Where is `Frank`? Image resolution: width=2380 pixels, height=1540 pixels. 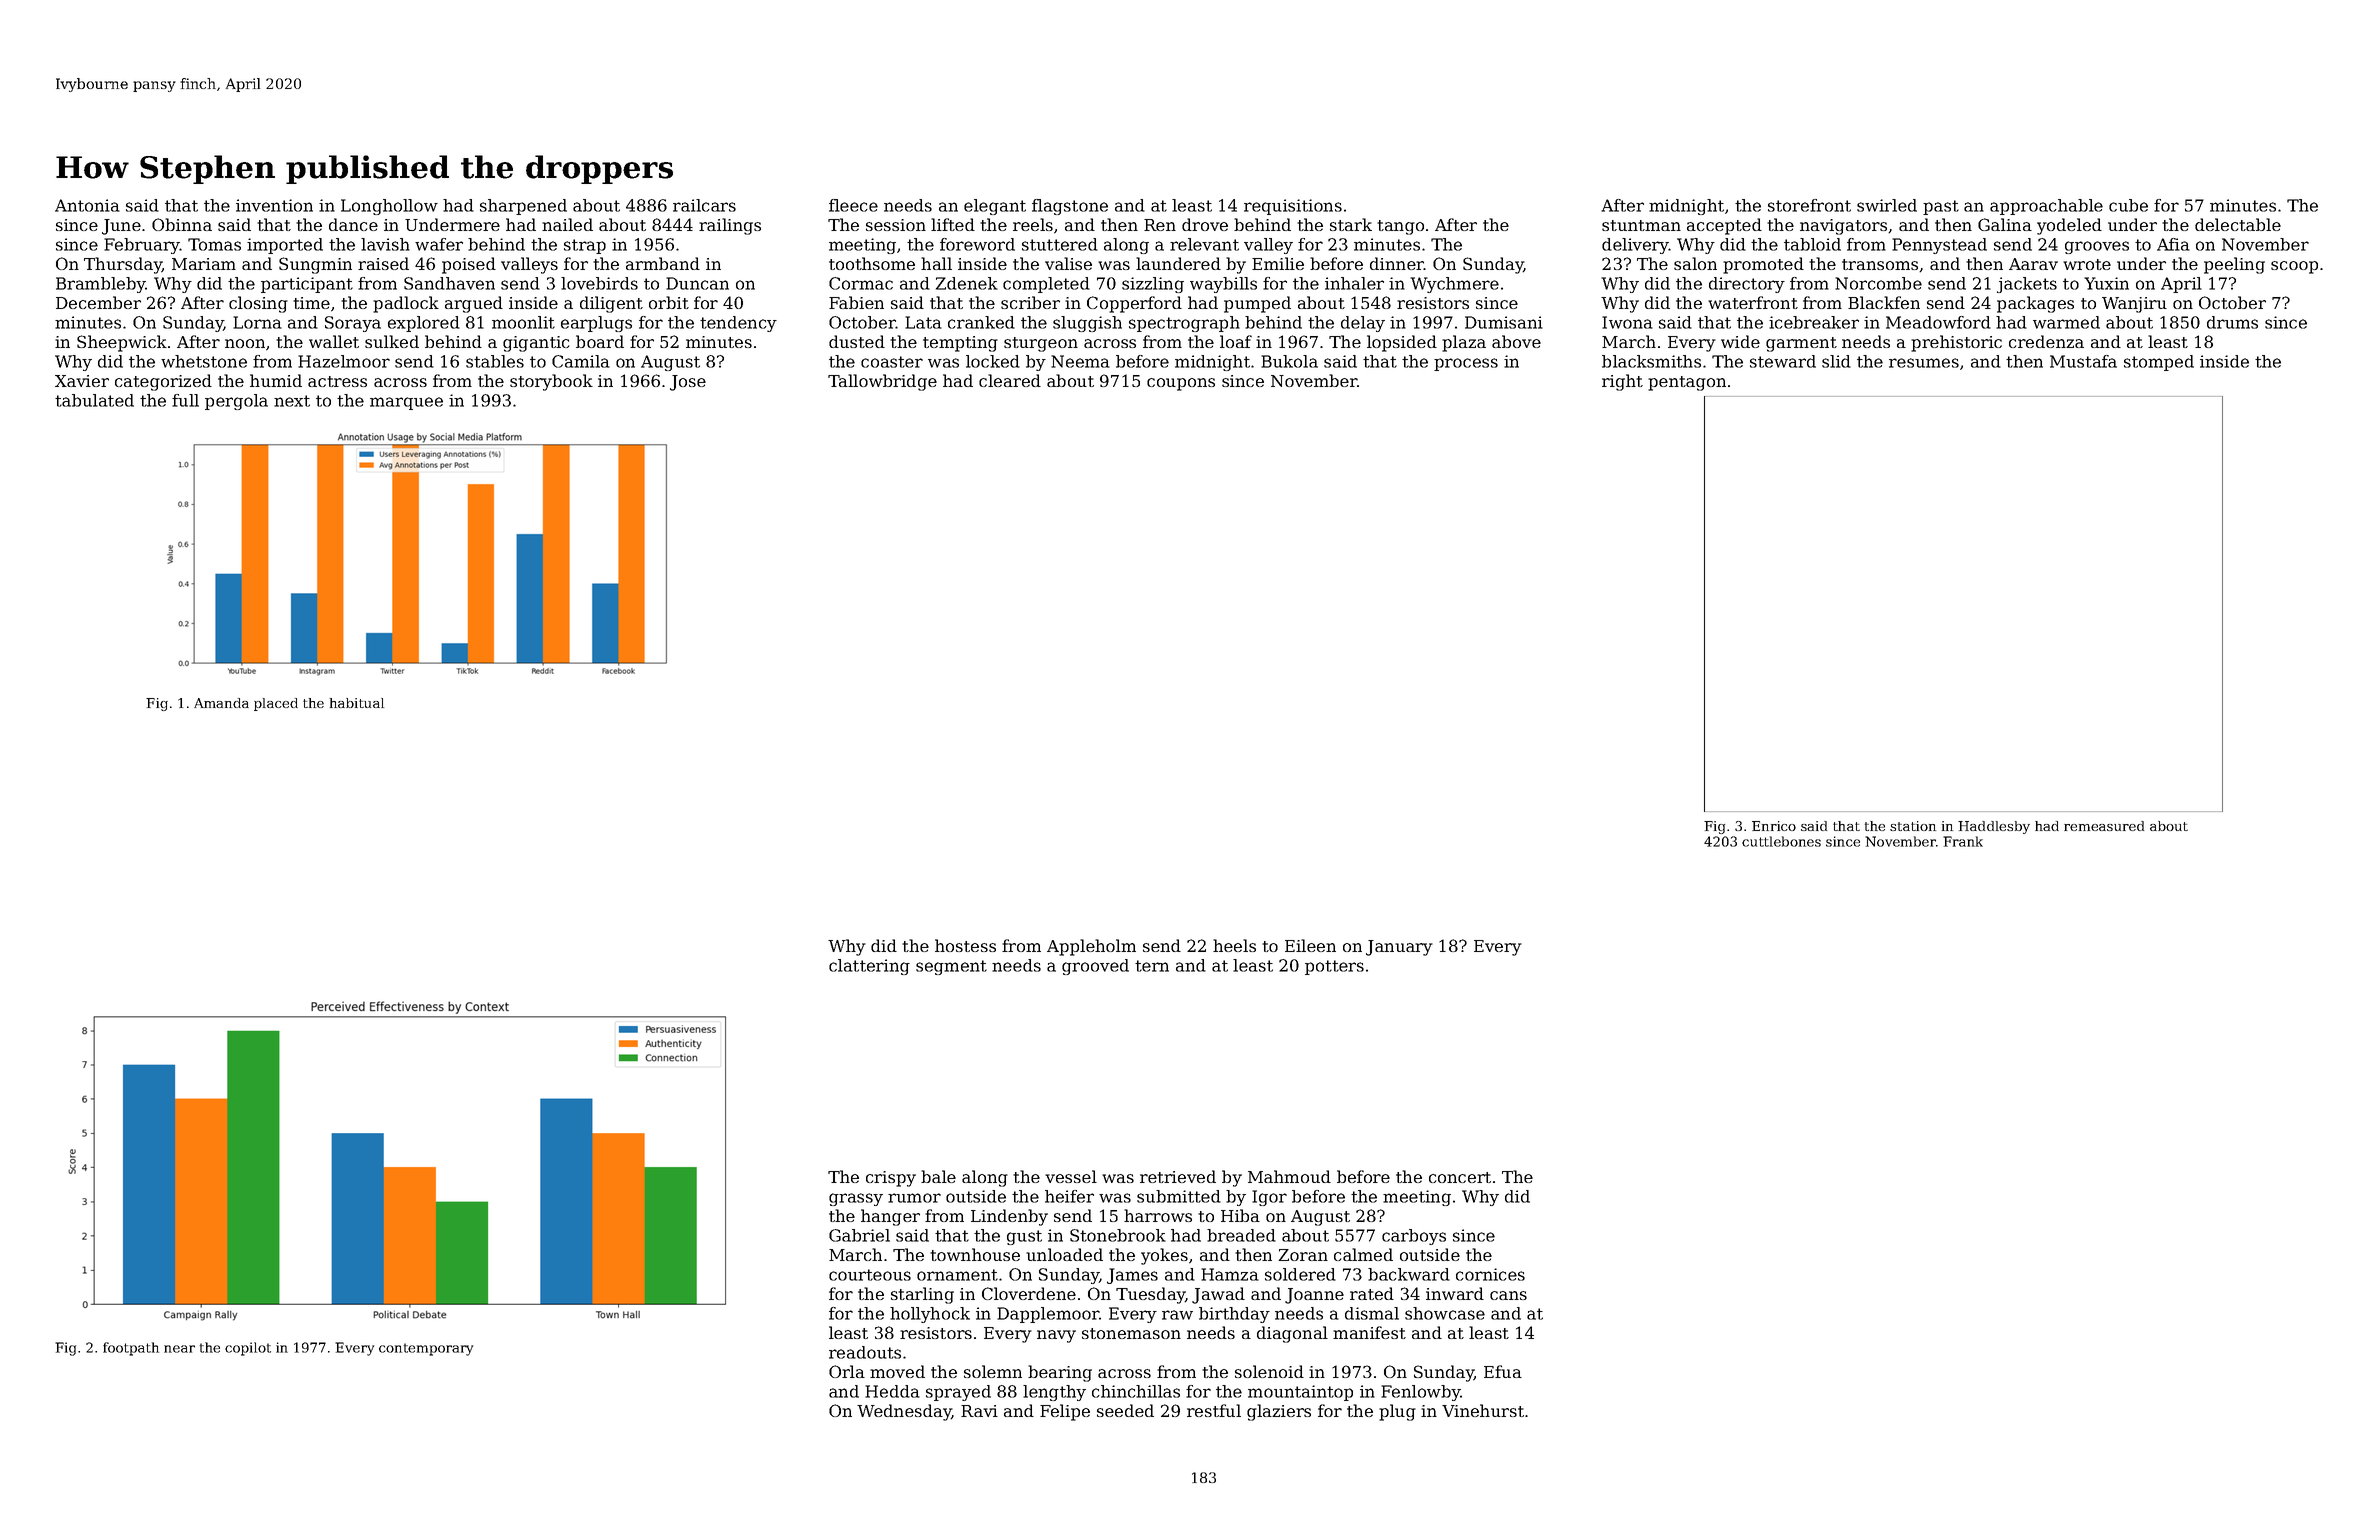
Frank is located at coordinates (1963, 841).
